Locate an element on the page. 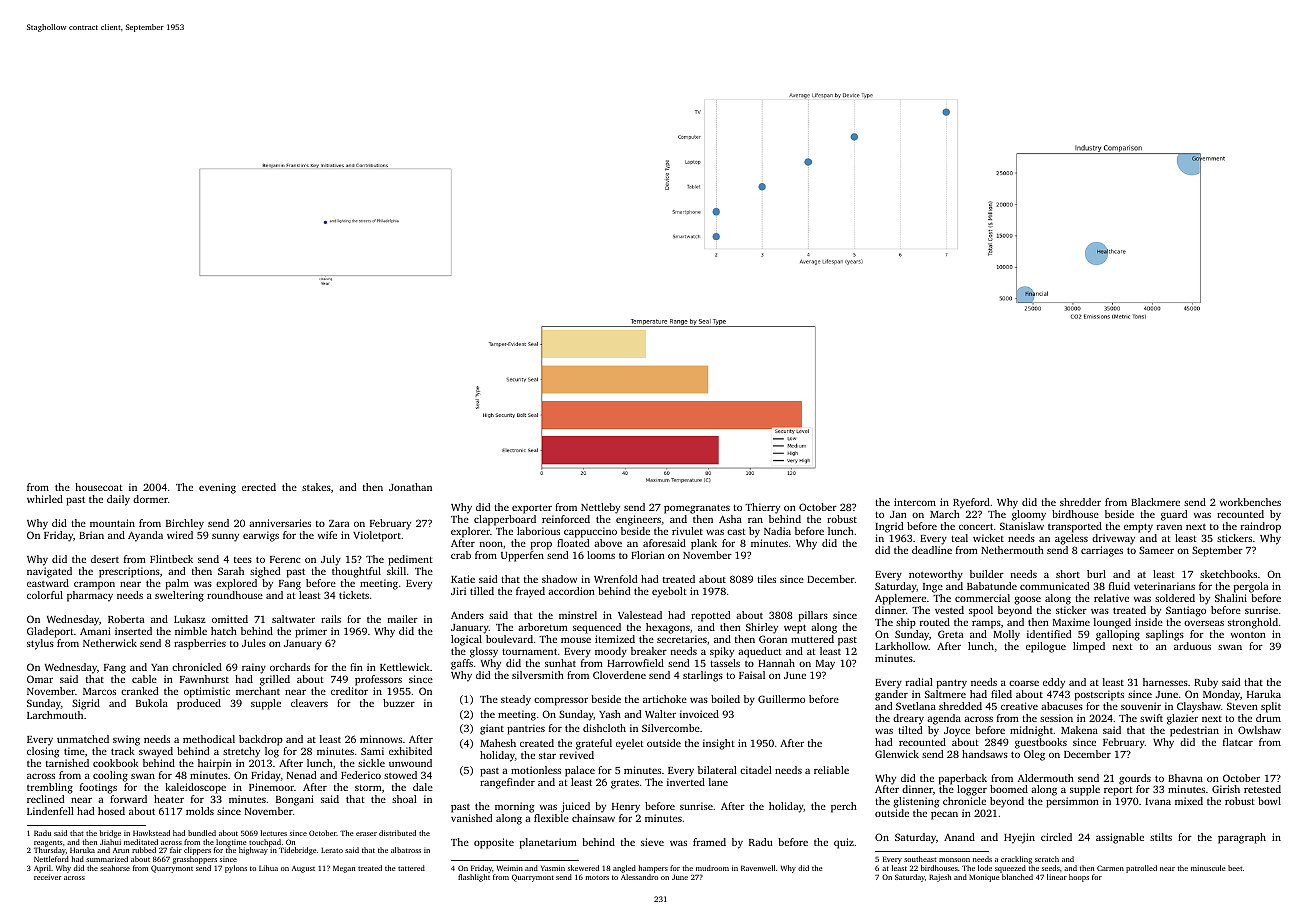  perch is located at coordinates (844, 807).
